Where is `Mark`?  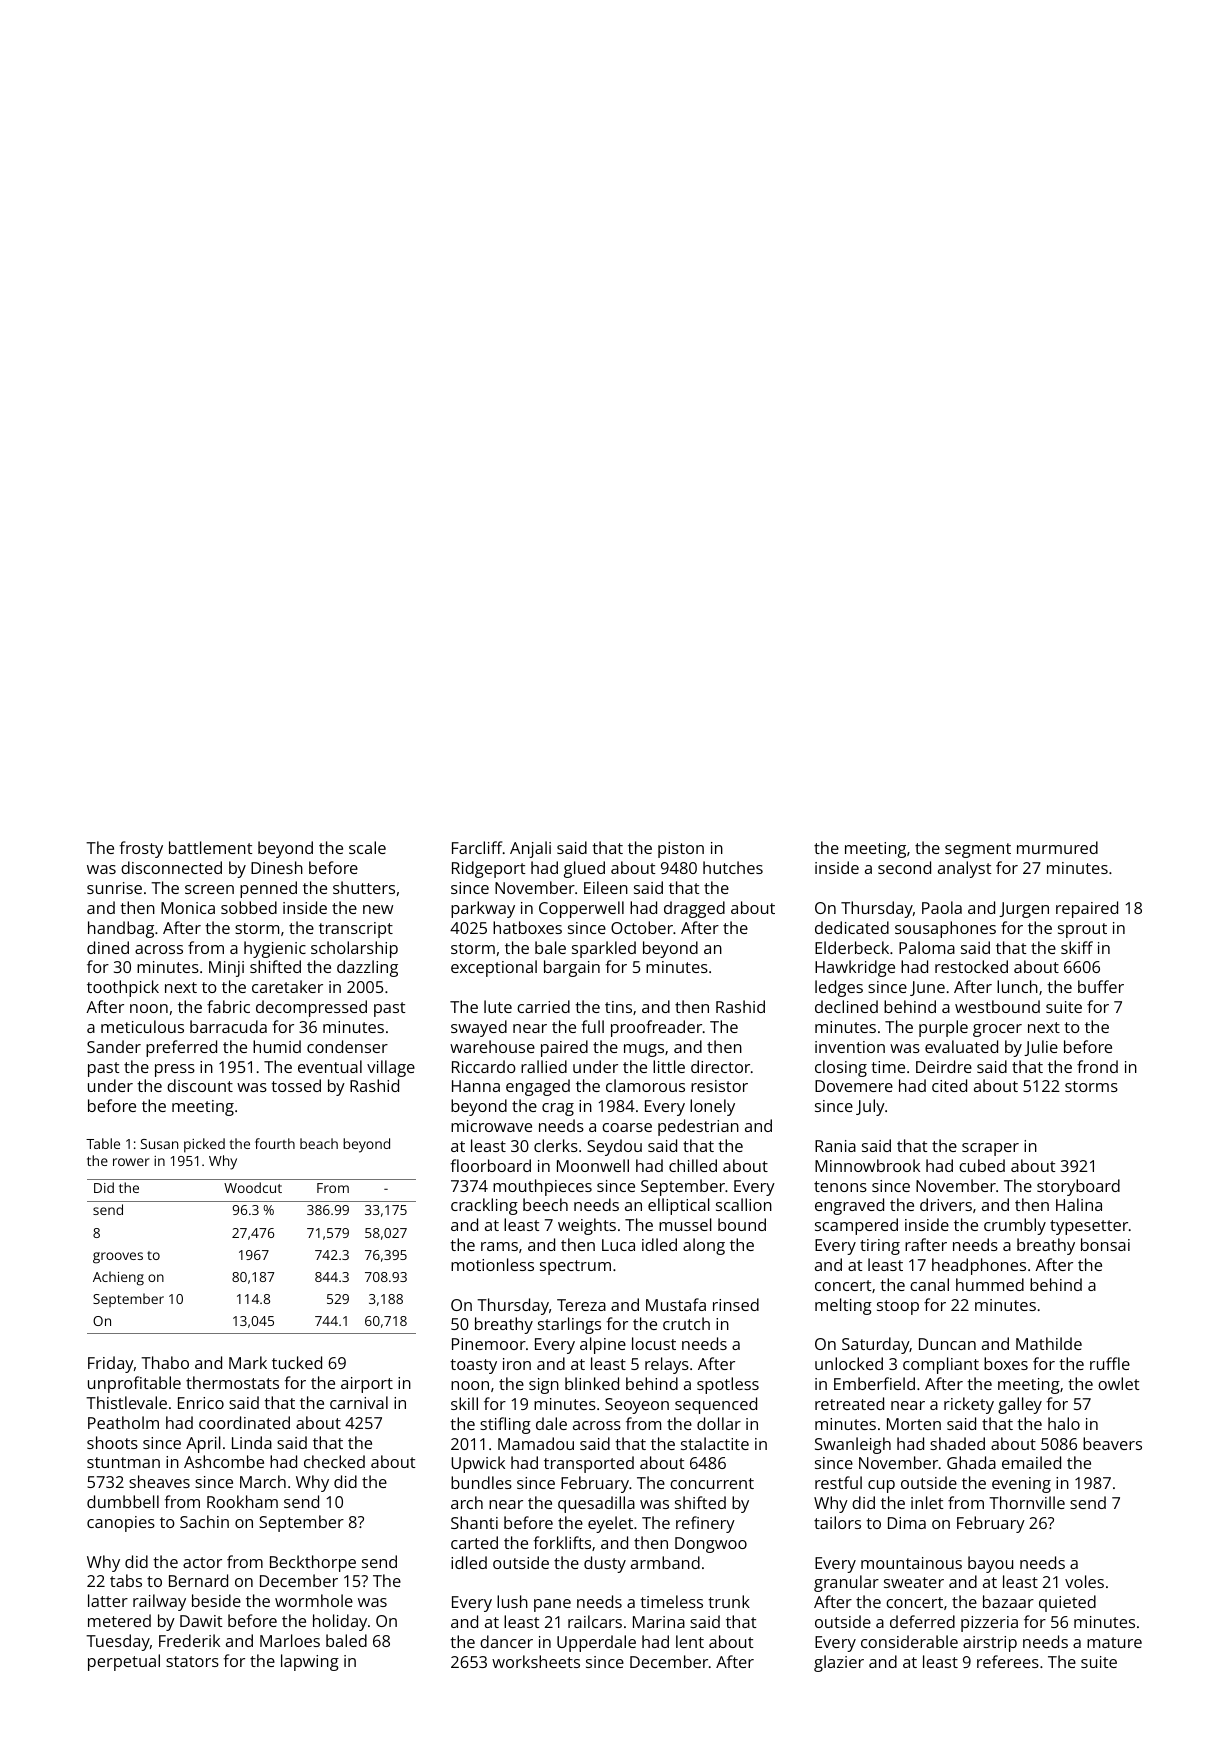 Mark is located at coordinates (248, 1362).
